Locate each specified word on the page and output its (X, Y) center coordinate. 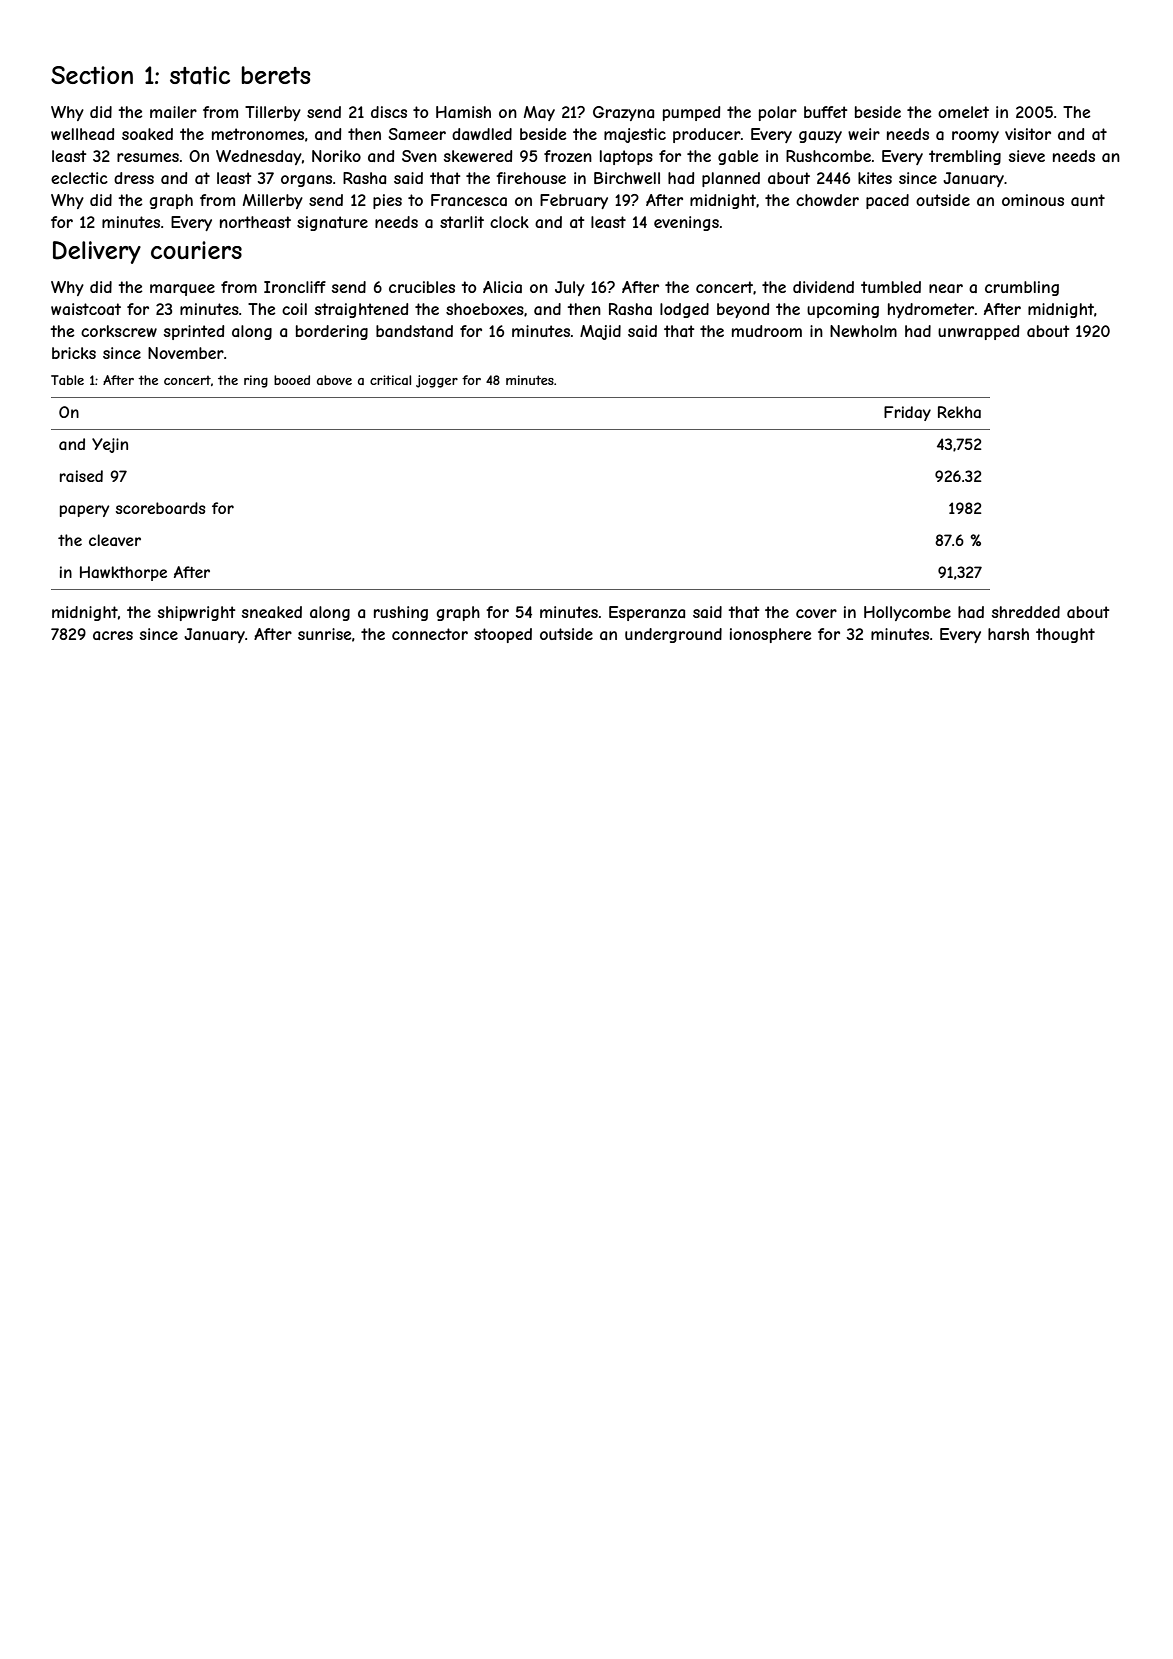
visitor (1028, 134)
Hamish (463, 112)
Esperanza (647, 613)
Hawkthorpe (123, 573)
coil (294, 309)
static (200, 75)
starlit (462, 222)
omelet (963, 112)
